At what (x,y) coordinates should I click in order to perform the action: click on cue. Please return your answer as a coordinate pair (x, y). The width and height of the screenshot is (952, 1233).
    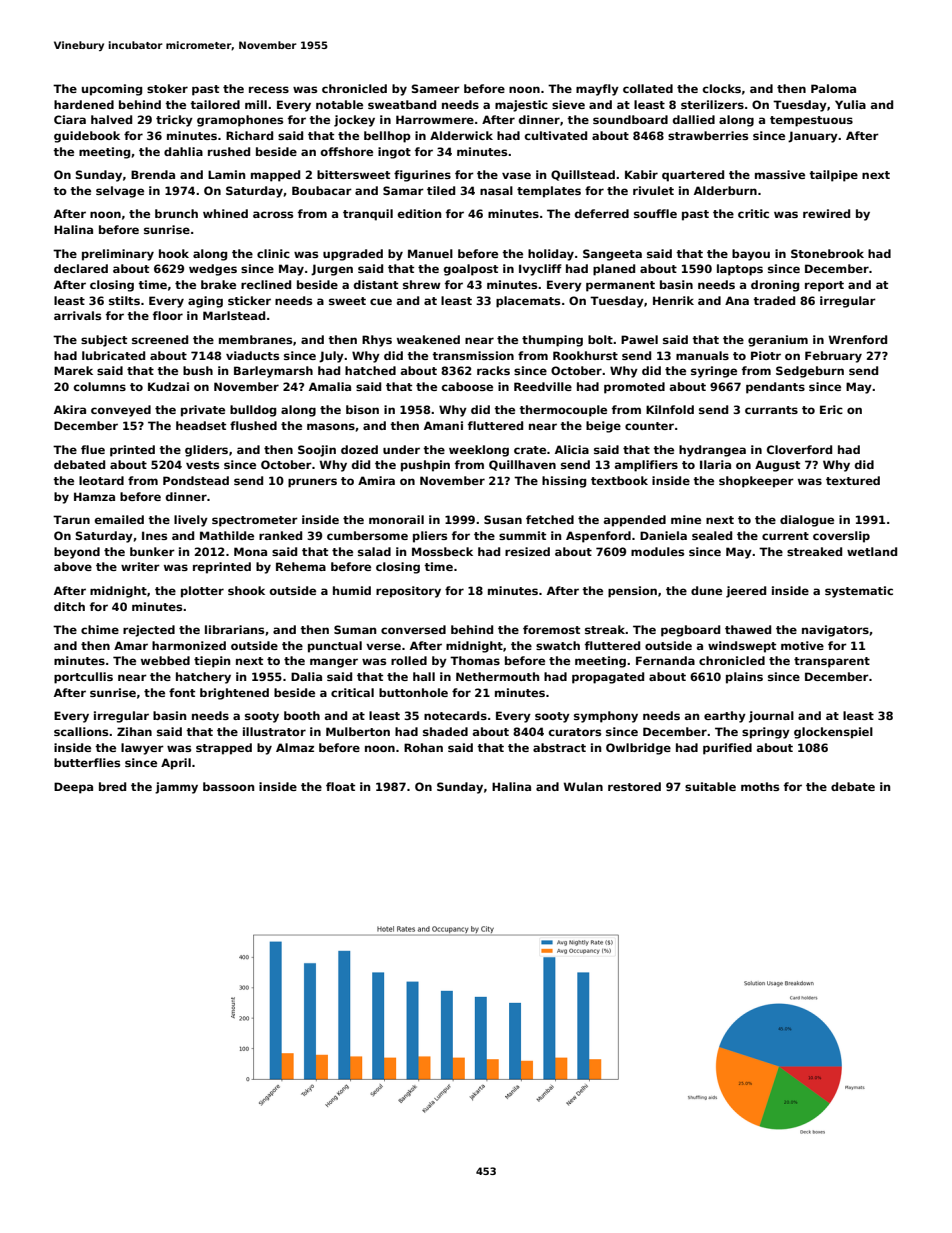
    Looking at the image, I should click on (381, 301).
